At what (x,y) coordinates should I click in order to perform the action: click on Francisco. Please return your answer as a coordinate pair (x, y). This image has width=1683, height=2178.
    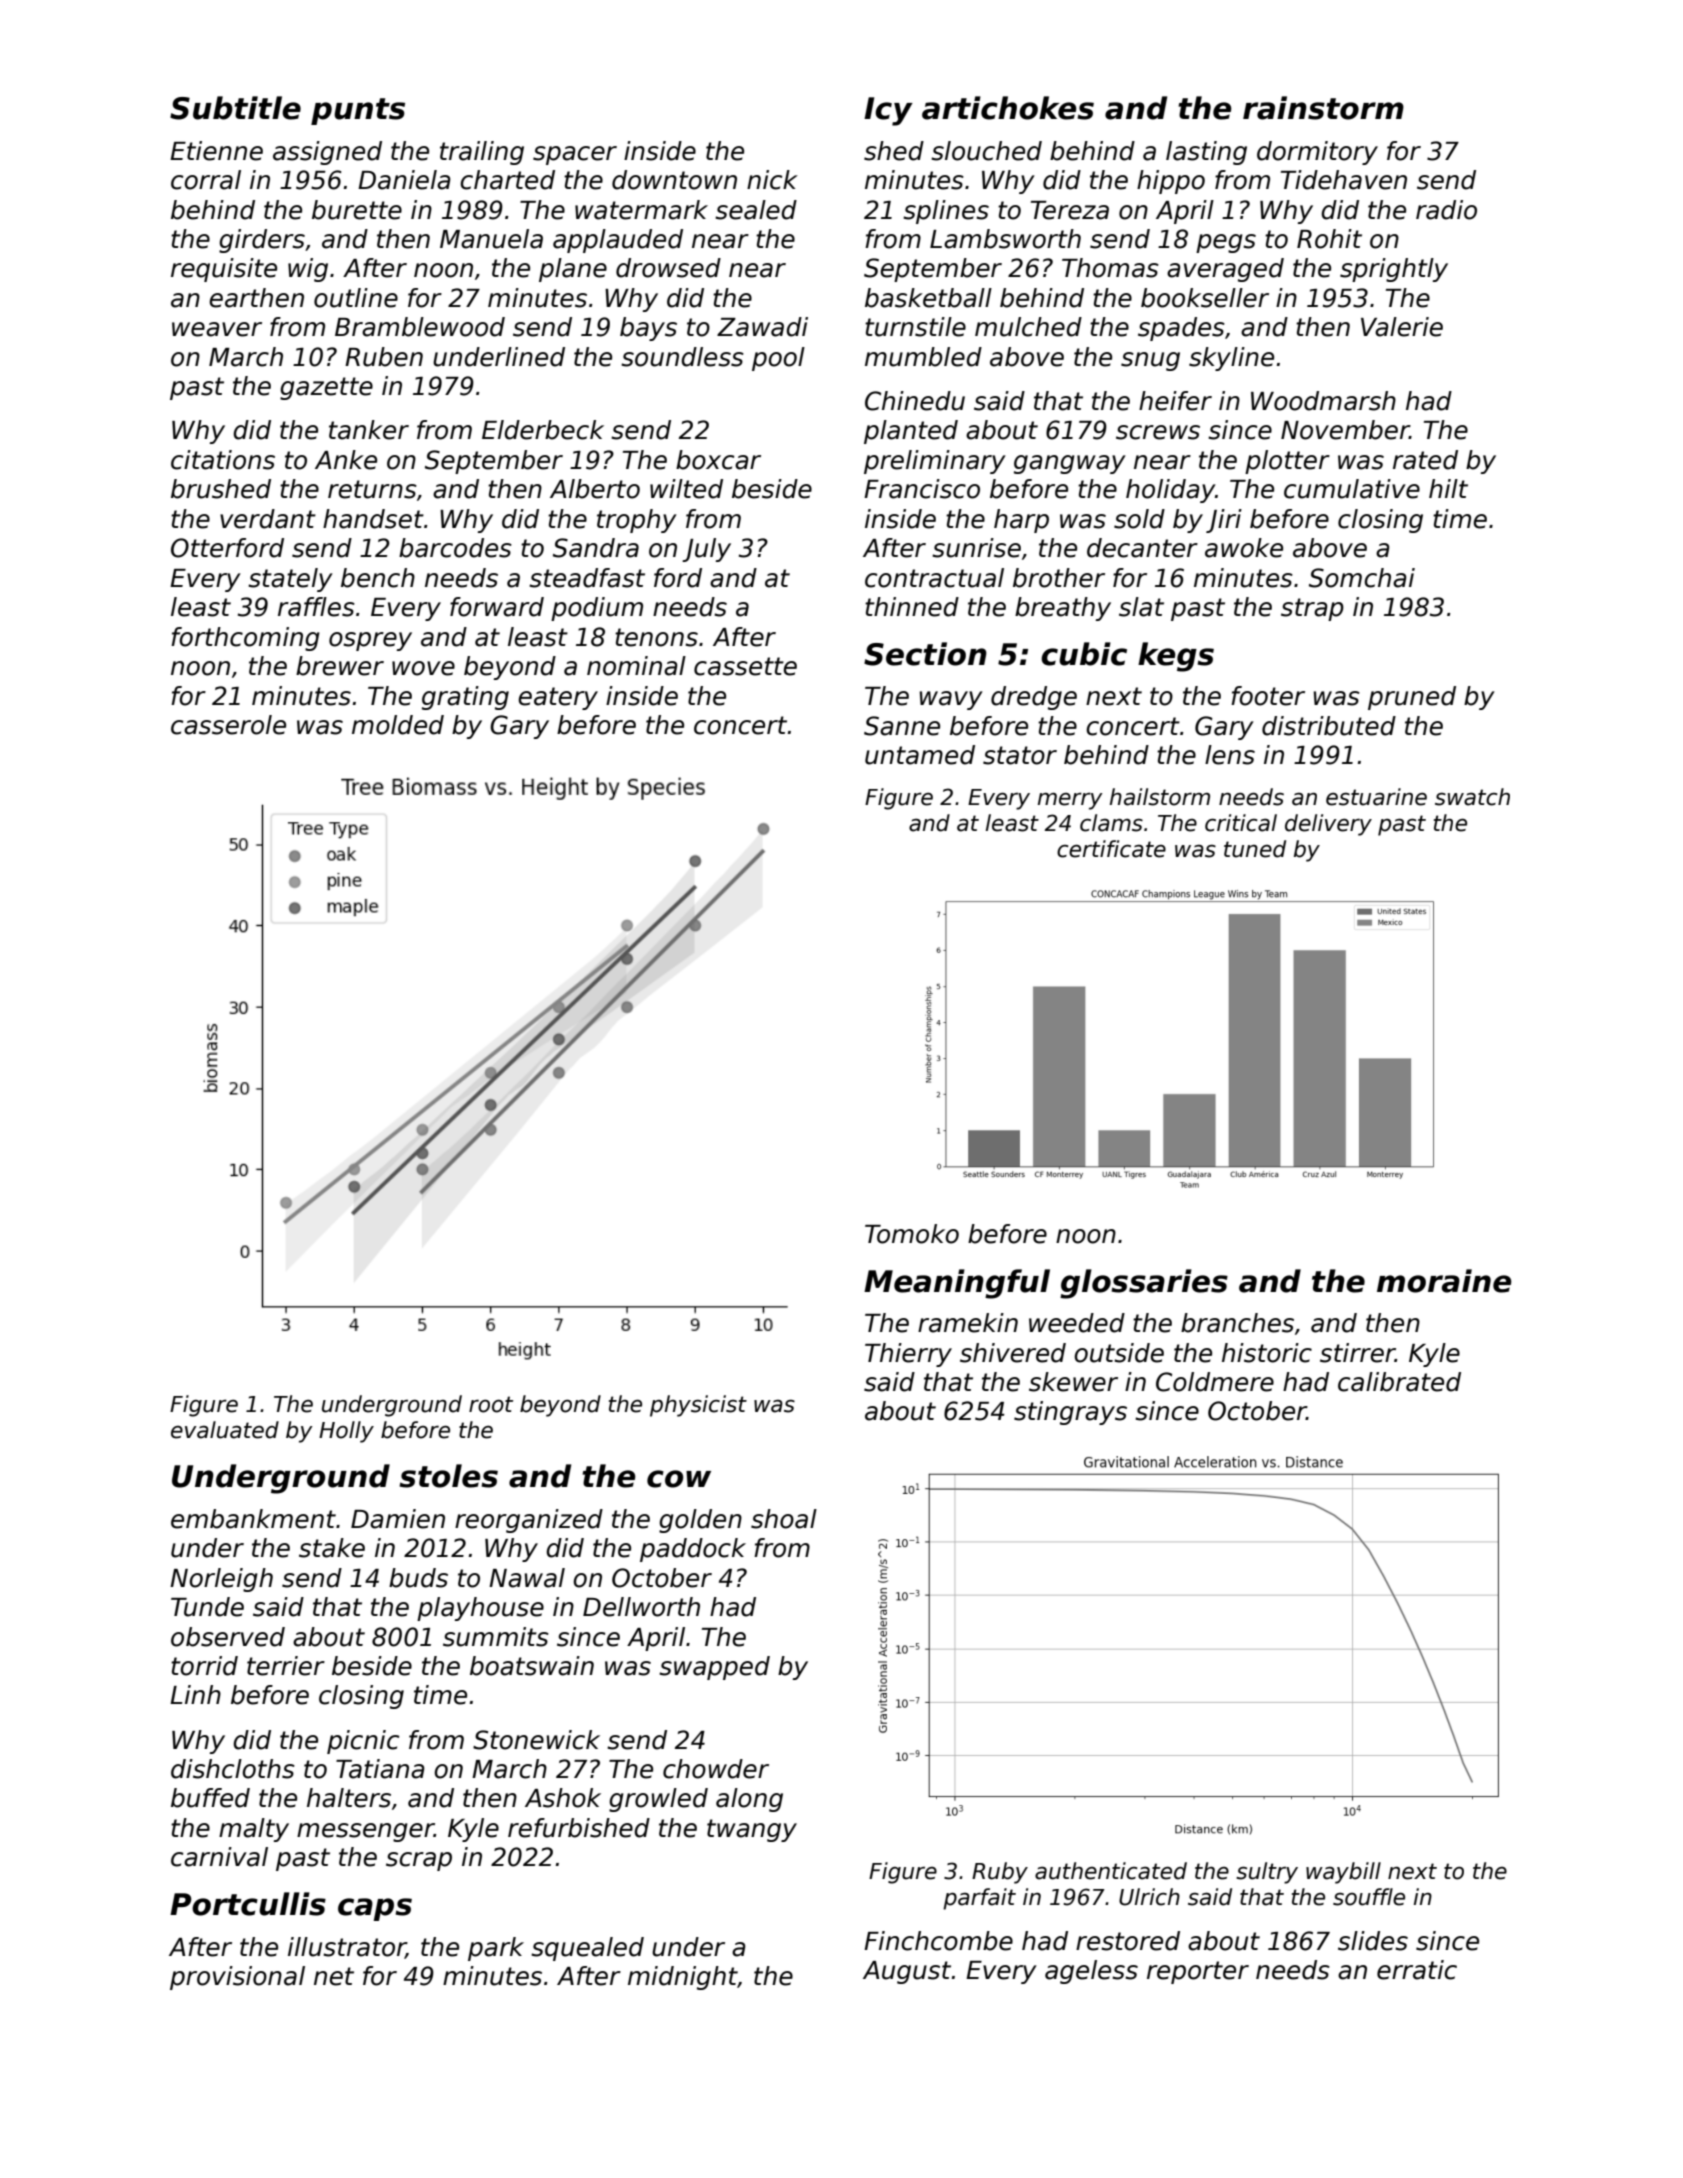
    Looking at the image, I should click on (922, 489).
